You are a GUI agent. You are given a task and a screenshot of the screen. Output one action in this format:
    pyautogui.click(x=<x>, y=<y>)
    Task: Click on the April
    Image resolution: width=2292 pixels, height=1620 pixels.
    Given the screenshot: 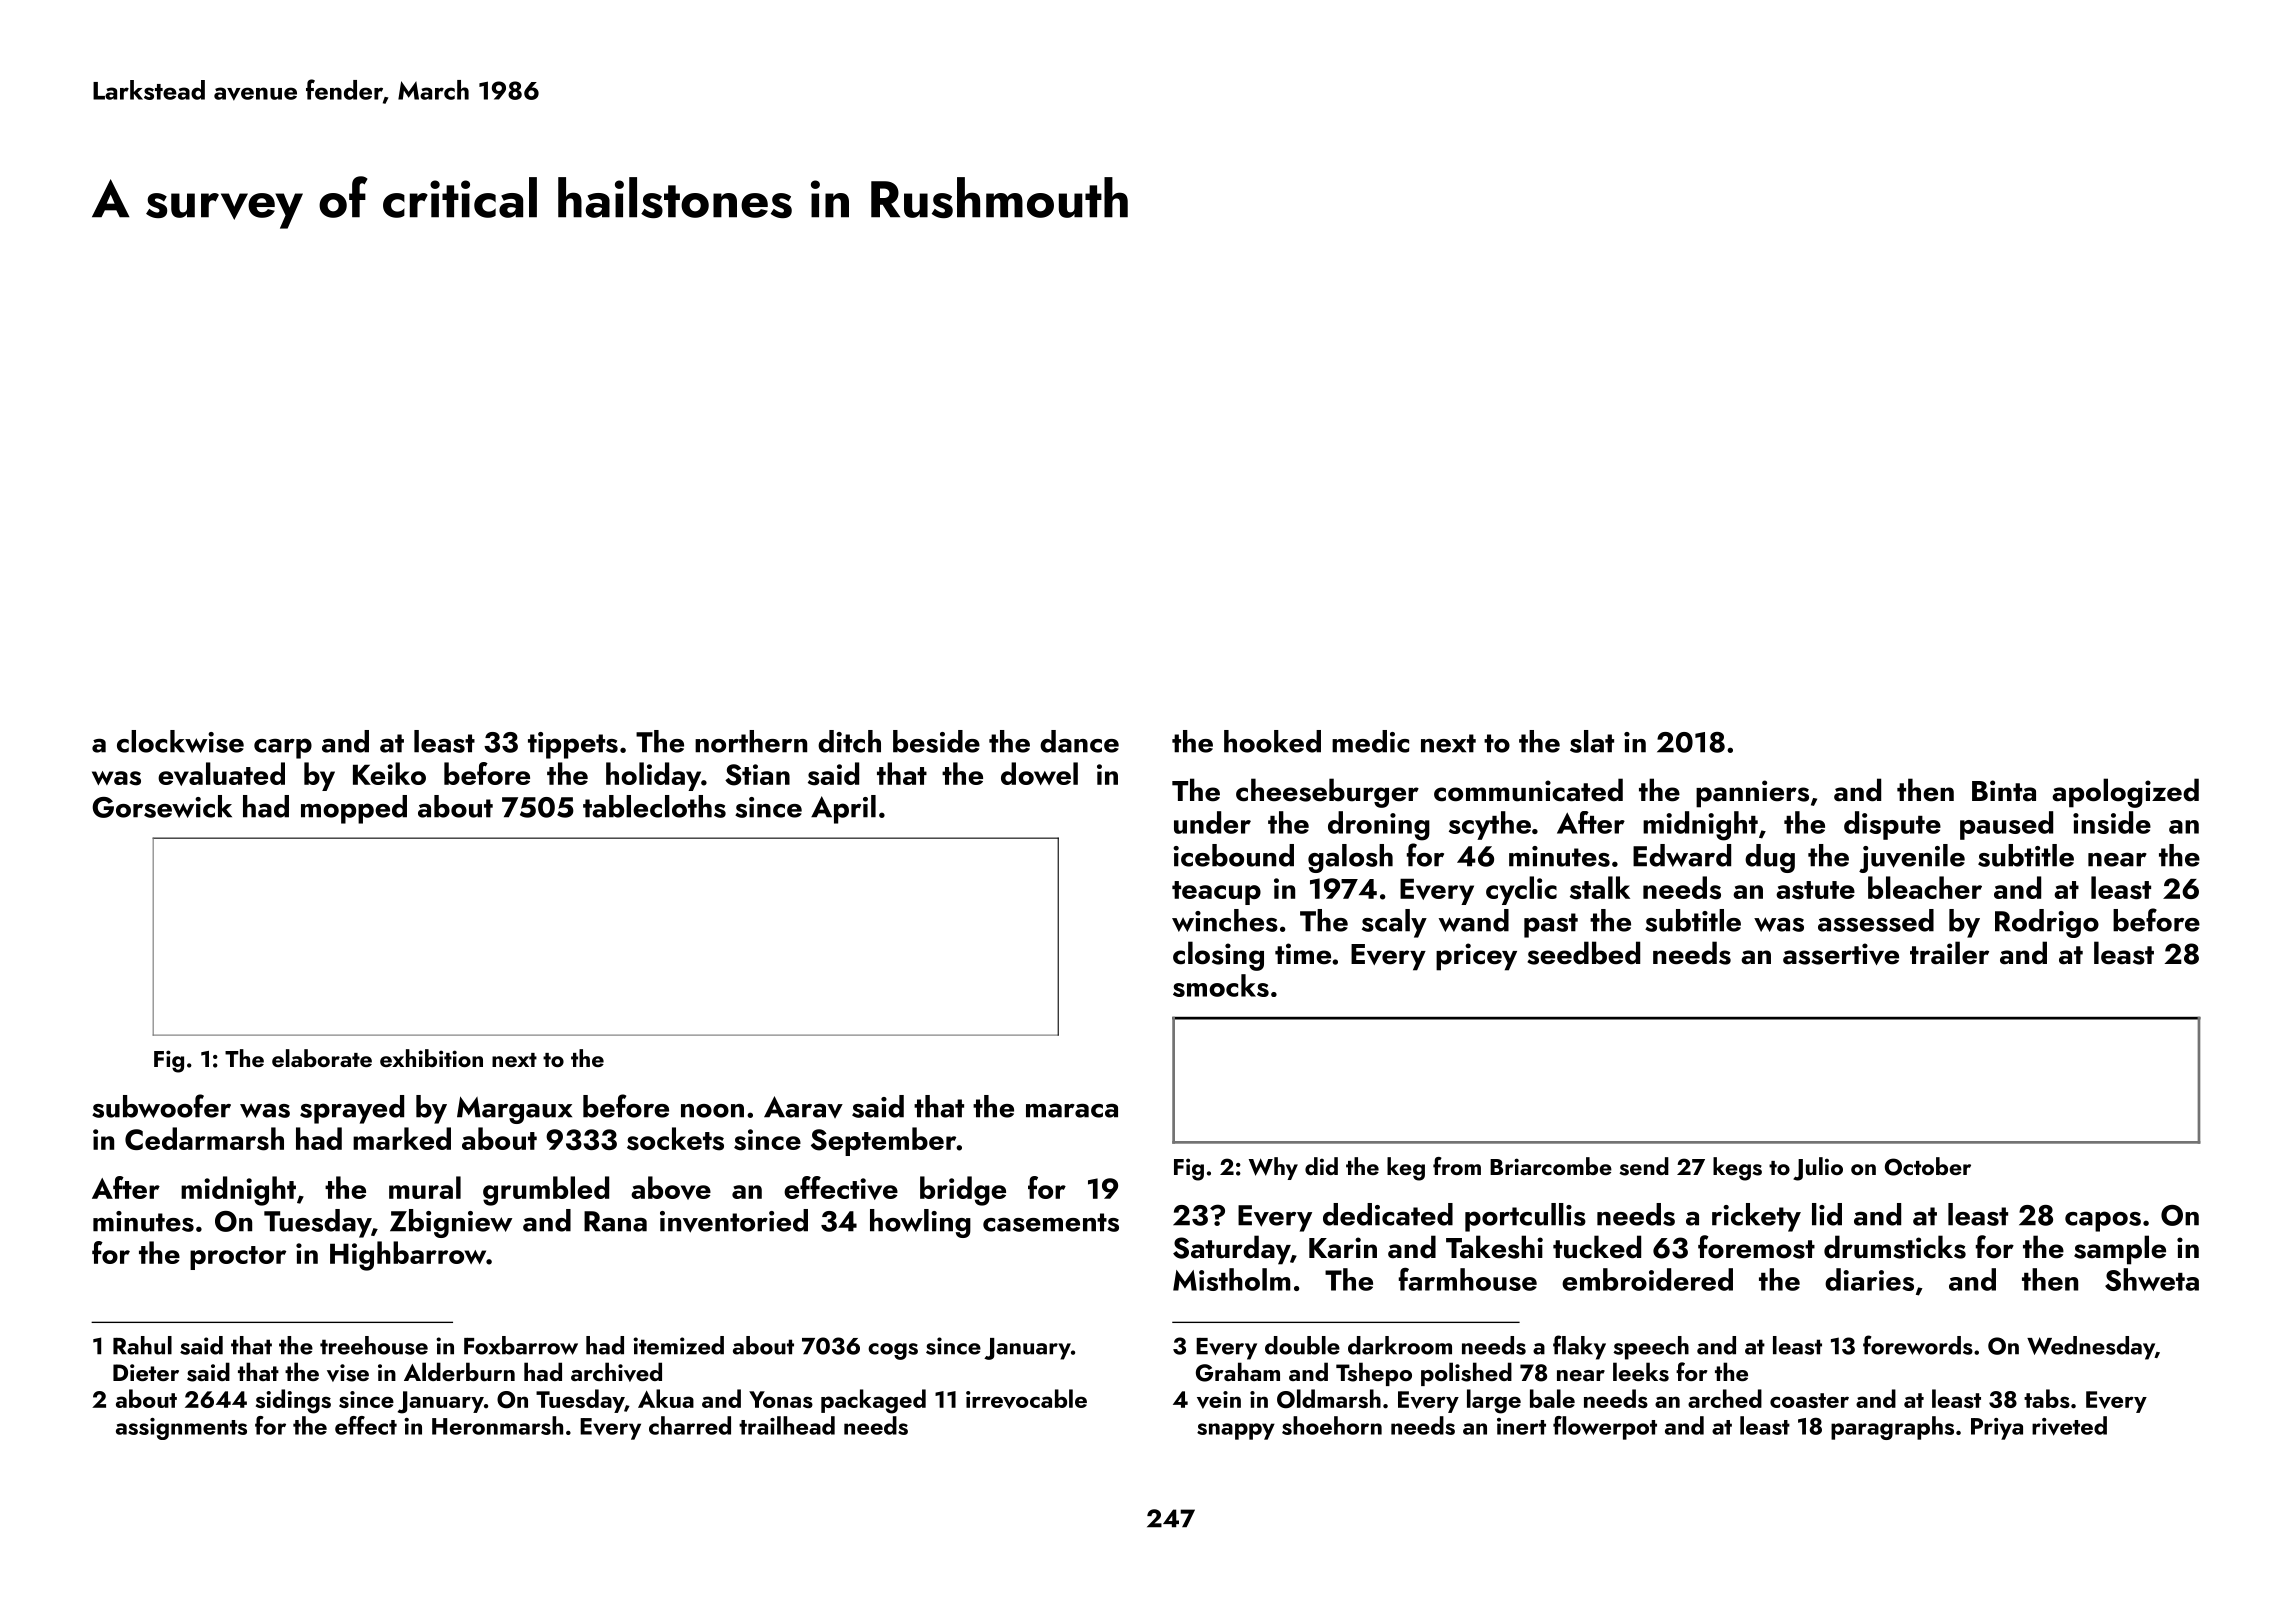 What is the action you would take?
    pyautogui.click(x=843, y=809)
